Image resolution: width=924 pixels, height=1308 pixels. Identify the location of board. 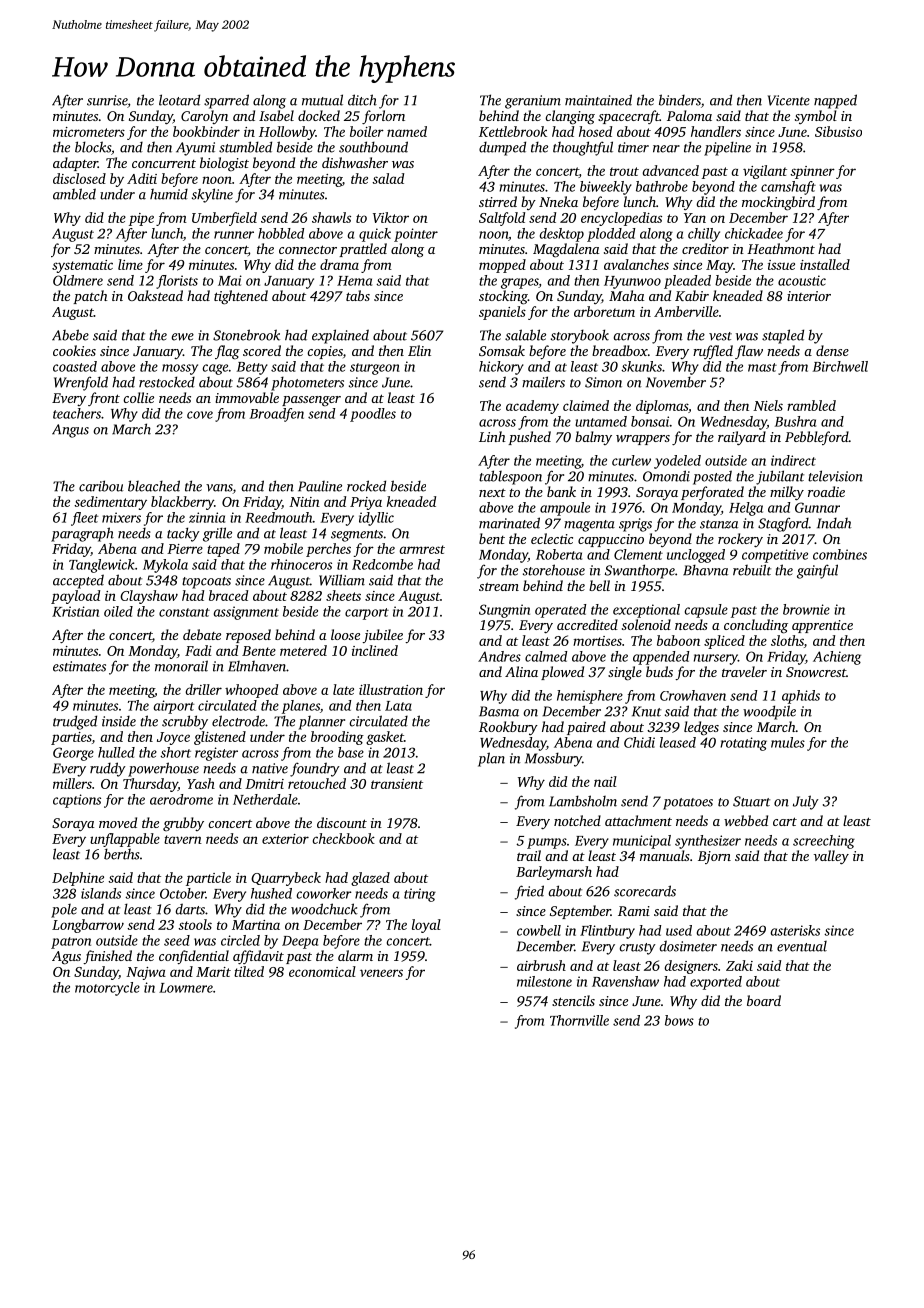
(764, 1000).
